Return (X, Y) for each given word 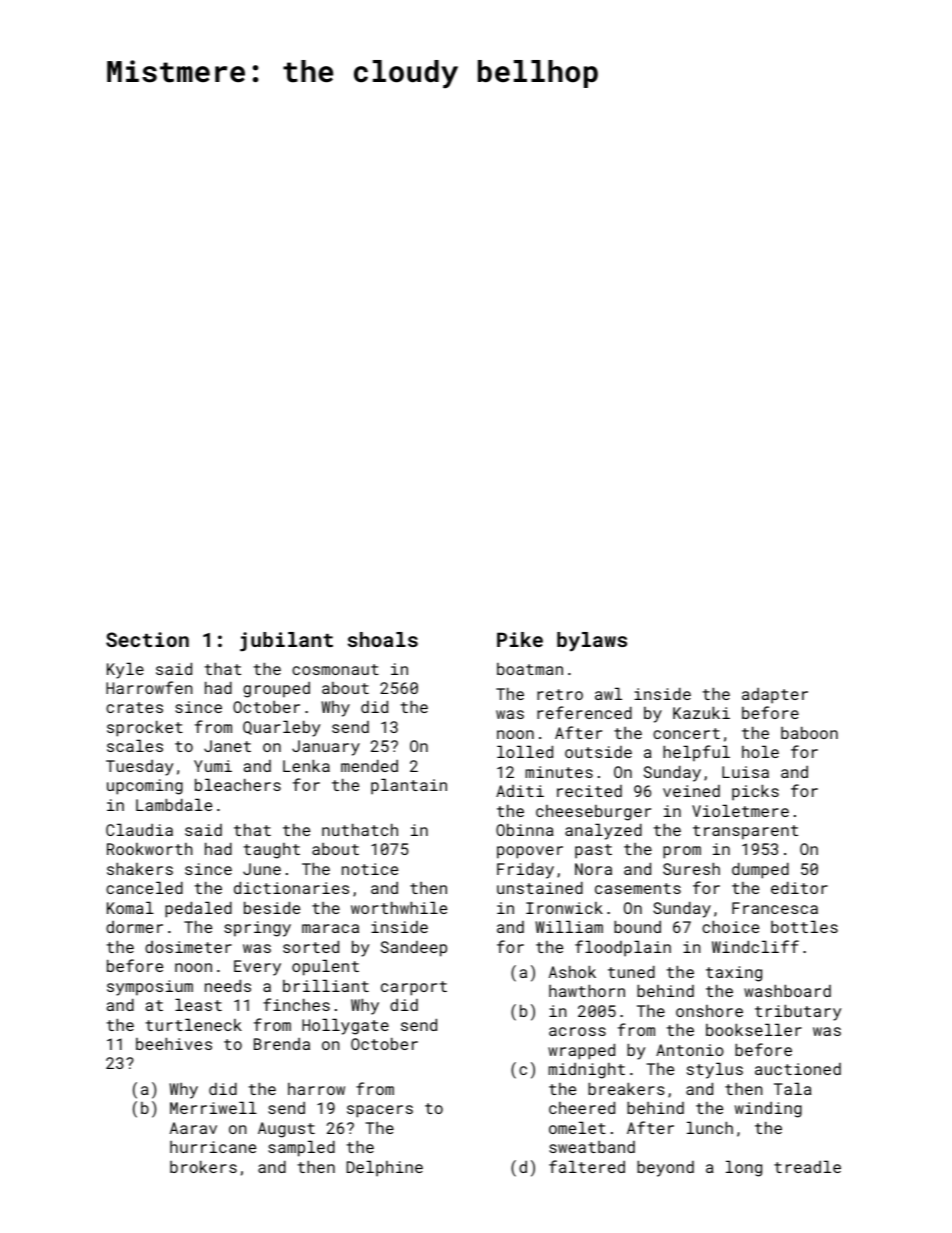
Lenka (306, 765)
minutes (559, 772)
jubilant (286, 642)
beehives (174, 1043)
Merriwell (213, 1107)
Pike (520, 639)
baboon (809, 732)
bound (637, 926)
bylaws (592, 641)
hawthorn (587, 990)
